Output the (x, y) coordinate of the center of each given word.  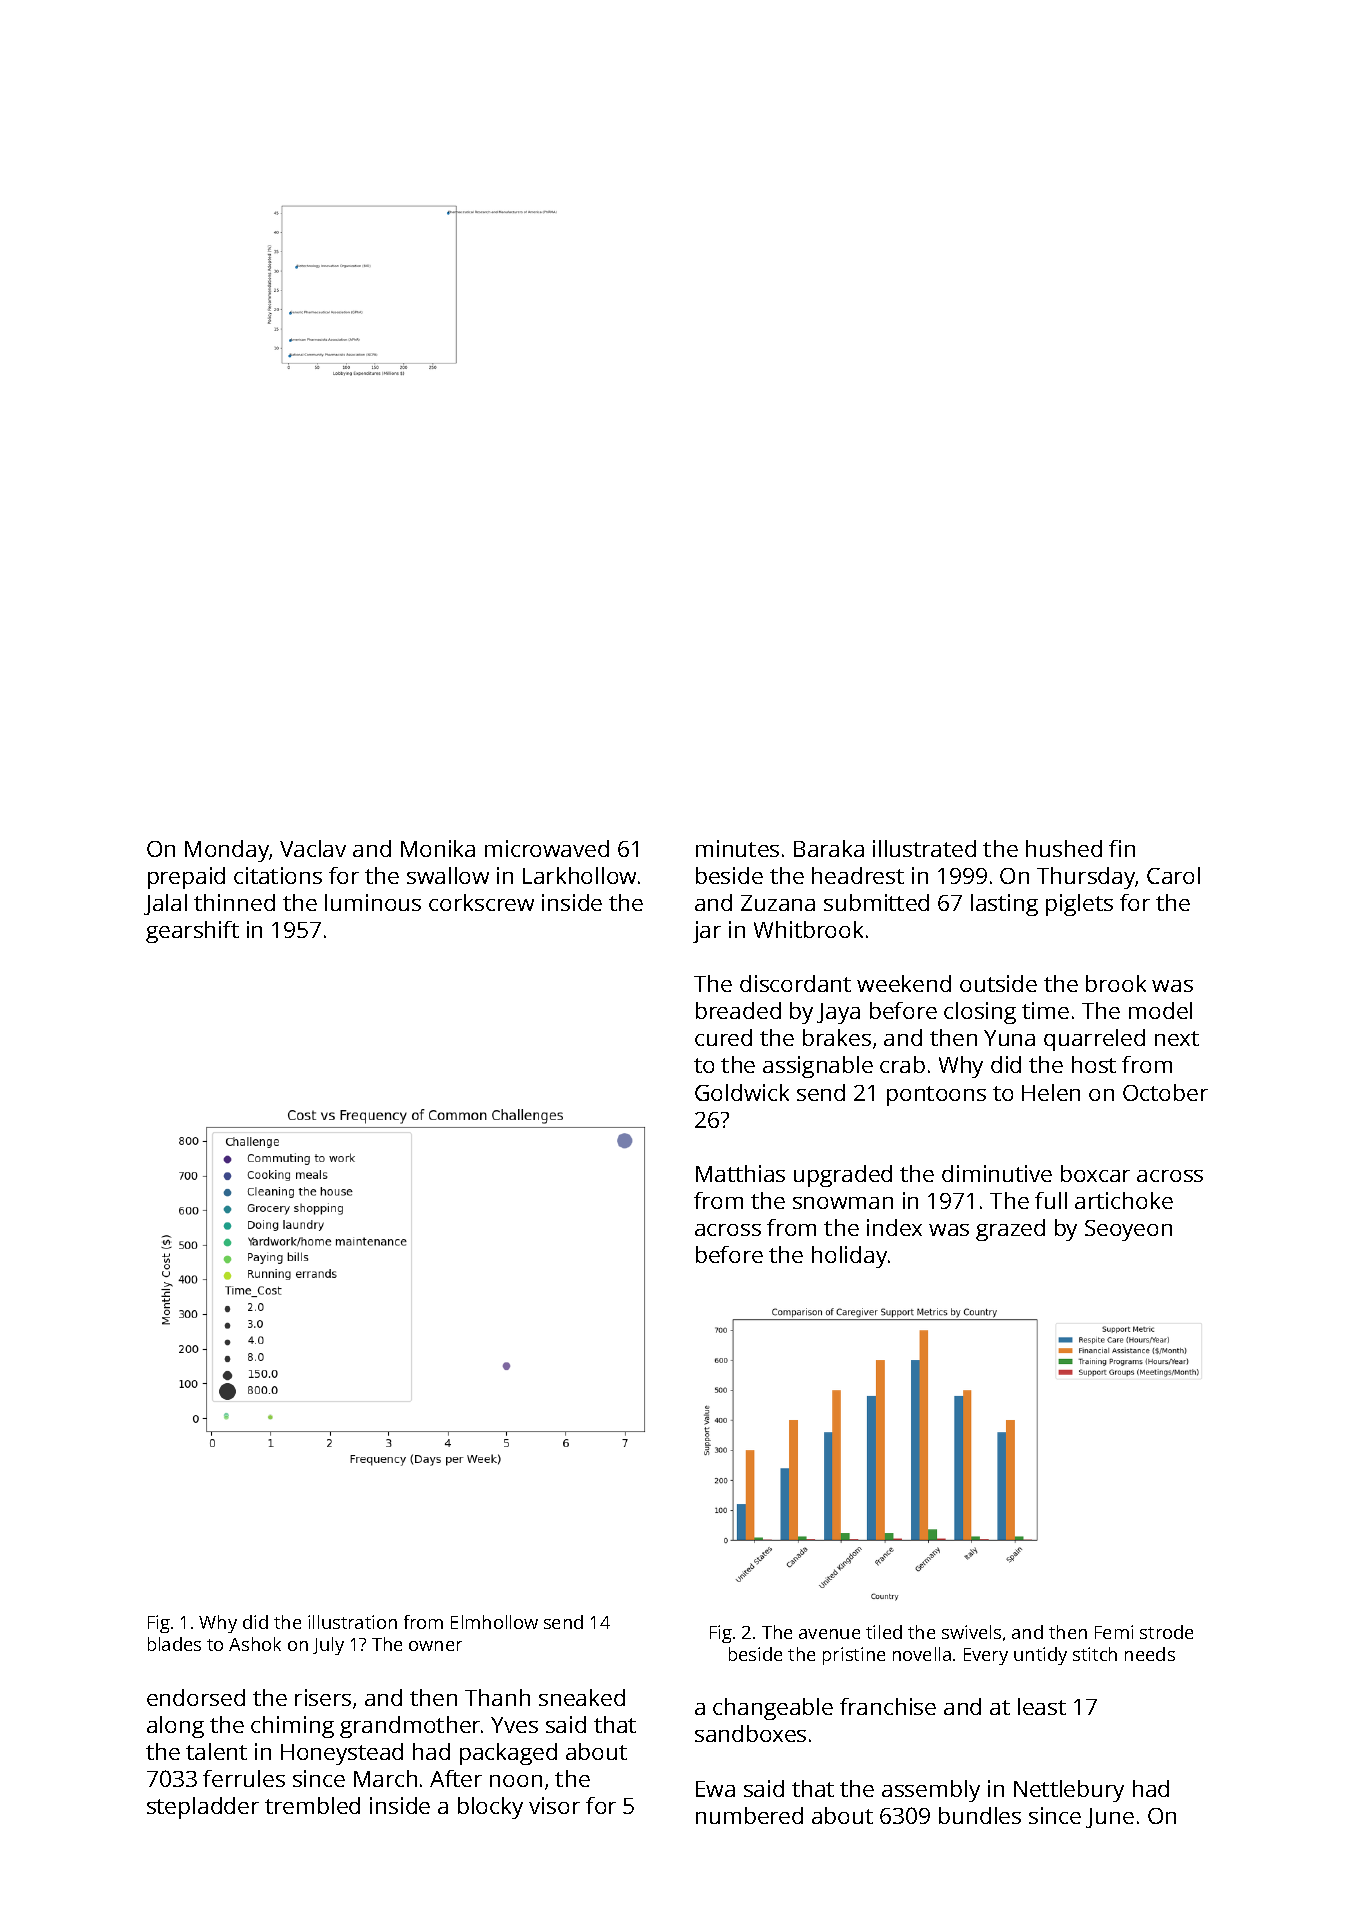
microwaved (547, 848)
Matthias (740, 1173)
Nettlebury (1069, 1791)
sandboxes (750, 1733)
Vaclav (313, 848)
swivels (971, 1632)
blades (174, 1644)
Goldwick (742, 1092)
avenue (829, 1634)
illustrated (924, 848)
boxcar (1095, 1173)
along (175, 1727)
